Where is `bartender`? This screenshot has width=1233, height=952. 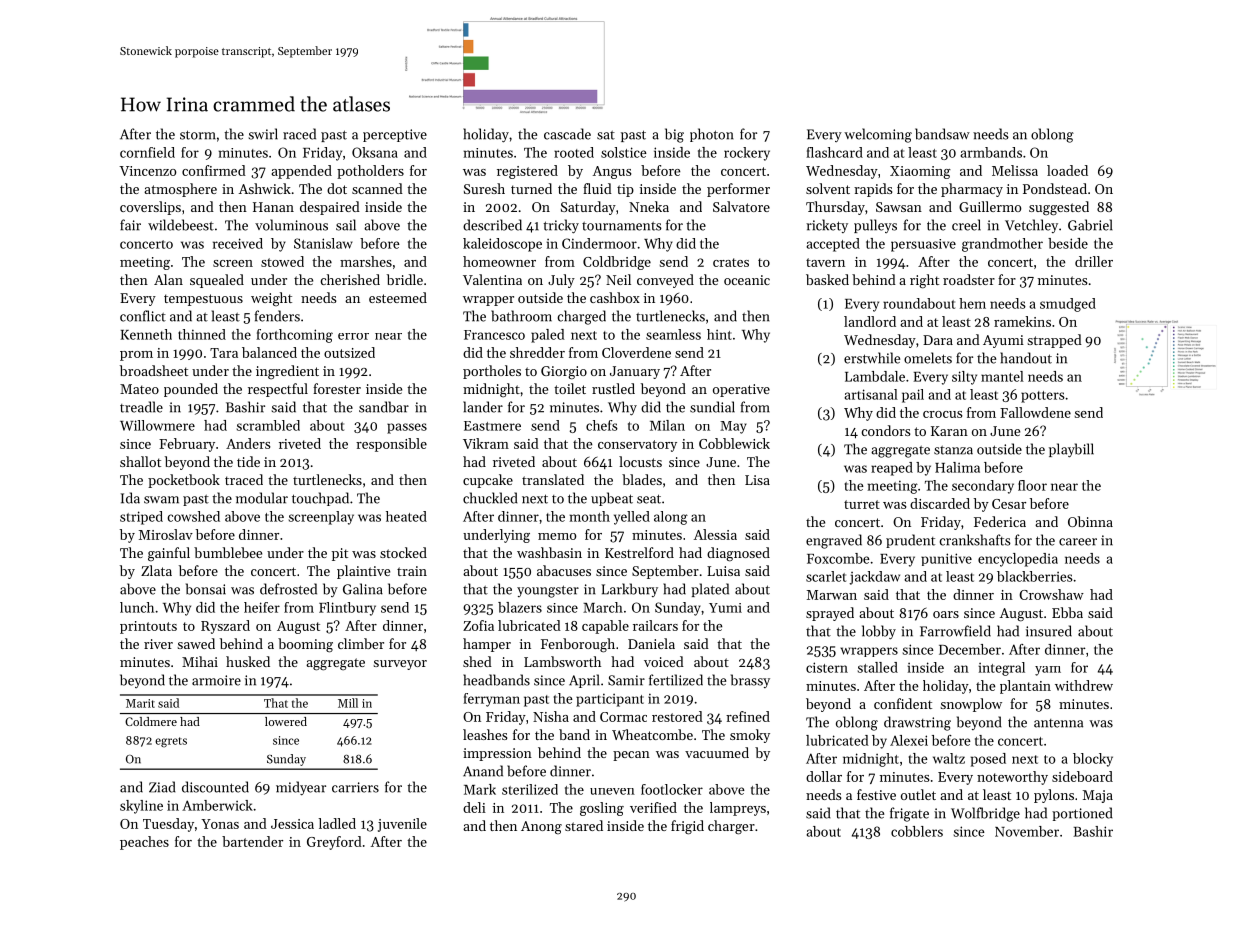 bartender is located at coordinates (252, 841).
